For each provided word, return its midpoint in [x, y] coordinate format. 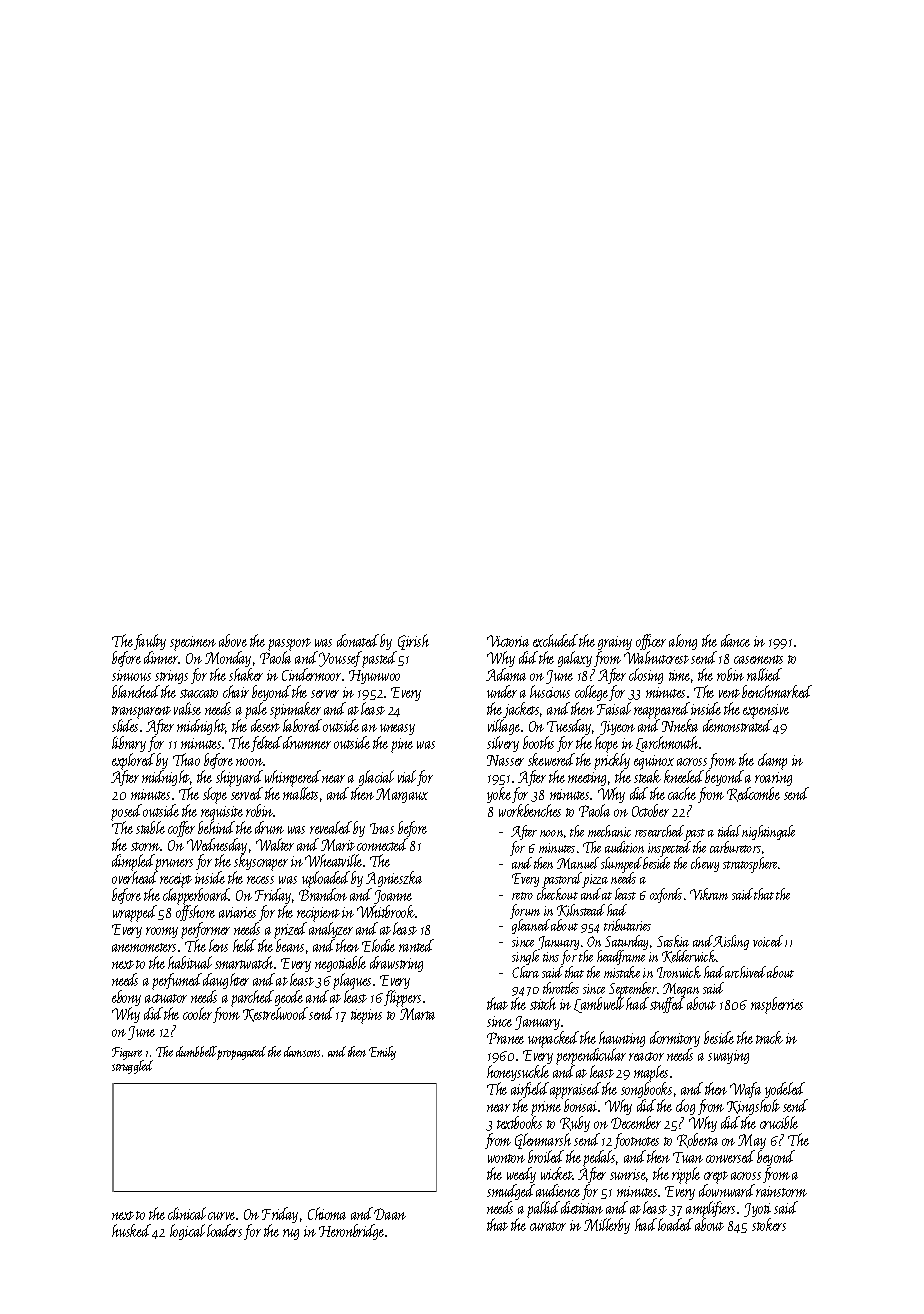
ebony [126, 998]
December [636, 1122]
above [233, 640]
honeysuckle [518, 1073]
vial [407, 776]
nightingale [768, 832]
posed [126, 812]
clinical [187, 1213]
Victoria [508, 641]
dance [735, 640]
